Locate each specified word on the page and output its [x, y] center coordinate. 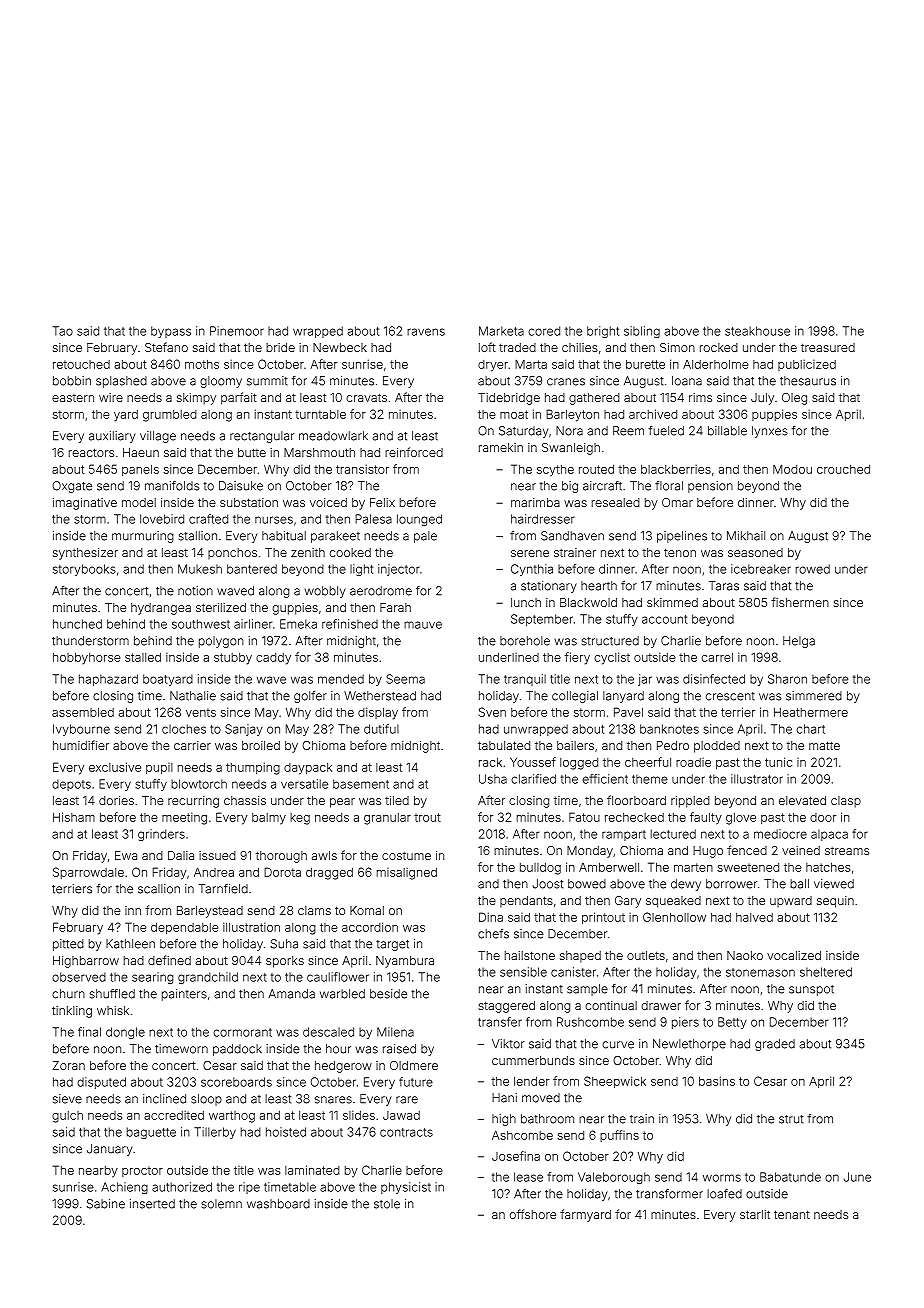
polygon [221, 642]
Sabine [106, 1204]
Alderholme [715, 364]
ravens [426, 332]
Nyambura [405, 962]
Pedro [673, 745]
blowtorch [199, 784]
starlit [755, 1214]
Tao [63, 331]
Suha [284, 944]
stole [387, 1204]
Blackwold [588, 602]
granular [387, 819]
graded [775, 1045]
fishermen [800, 602]
